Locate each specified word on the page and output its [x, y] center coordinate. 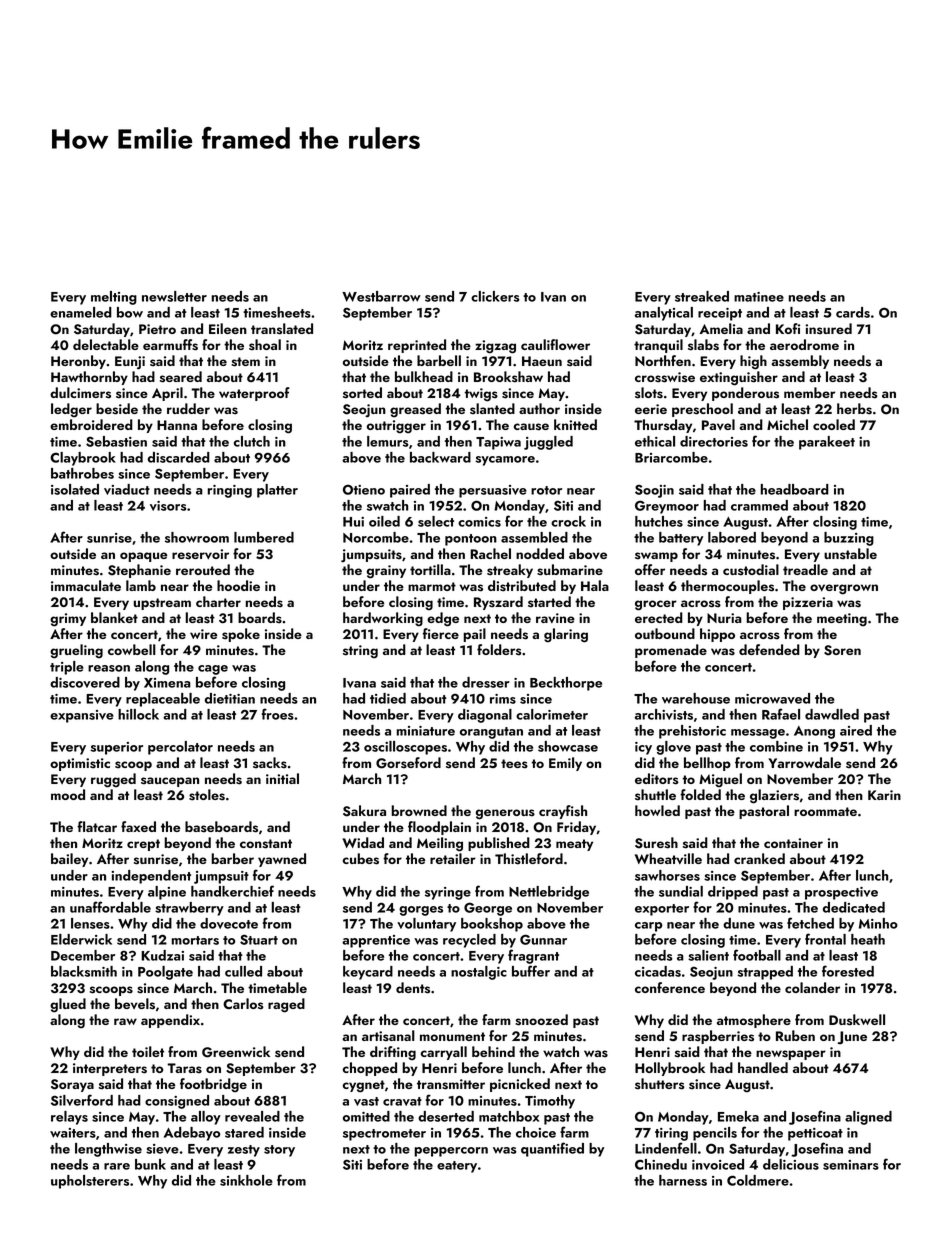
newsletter [174, 296]
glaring [566, 635]
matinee [759, 297]
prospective [841, 893]
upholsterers [90, 1182]
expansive [82, 716]
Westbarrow [381, 296]
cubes [361, 859]
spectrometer [384, 1135]
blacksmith [84, 971]
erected [659, 617]
